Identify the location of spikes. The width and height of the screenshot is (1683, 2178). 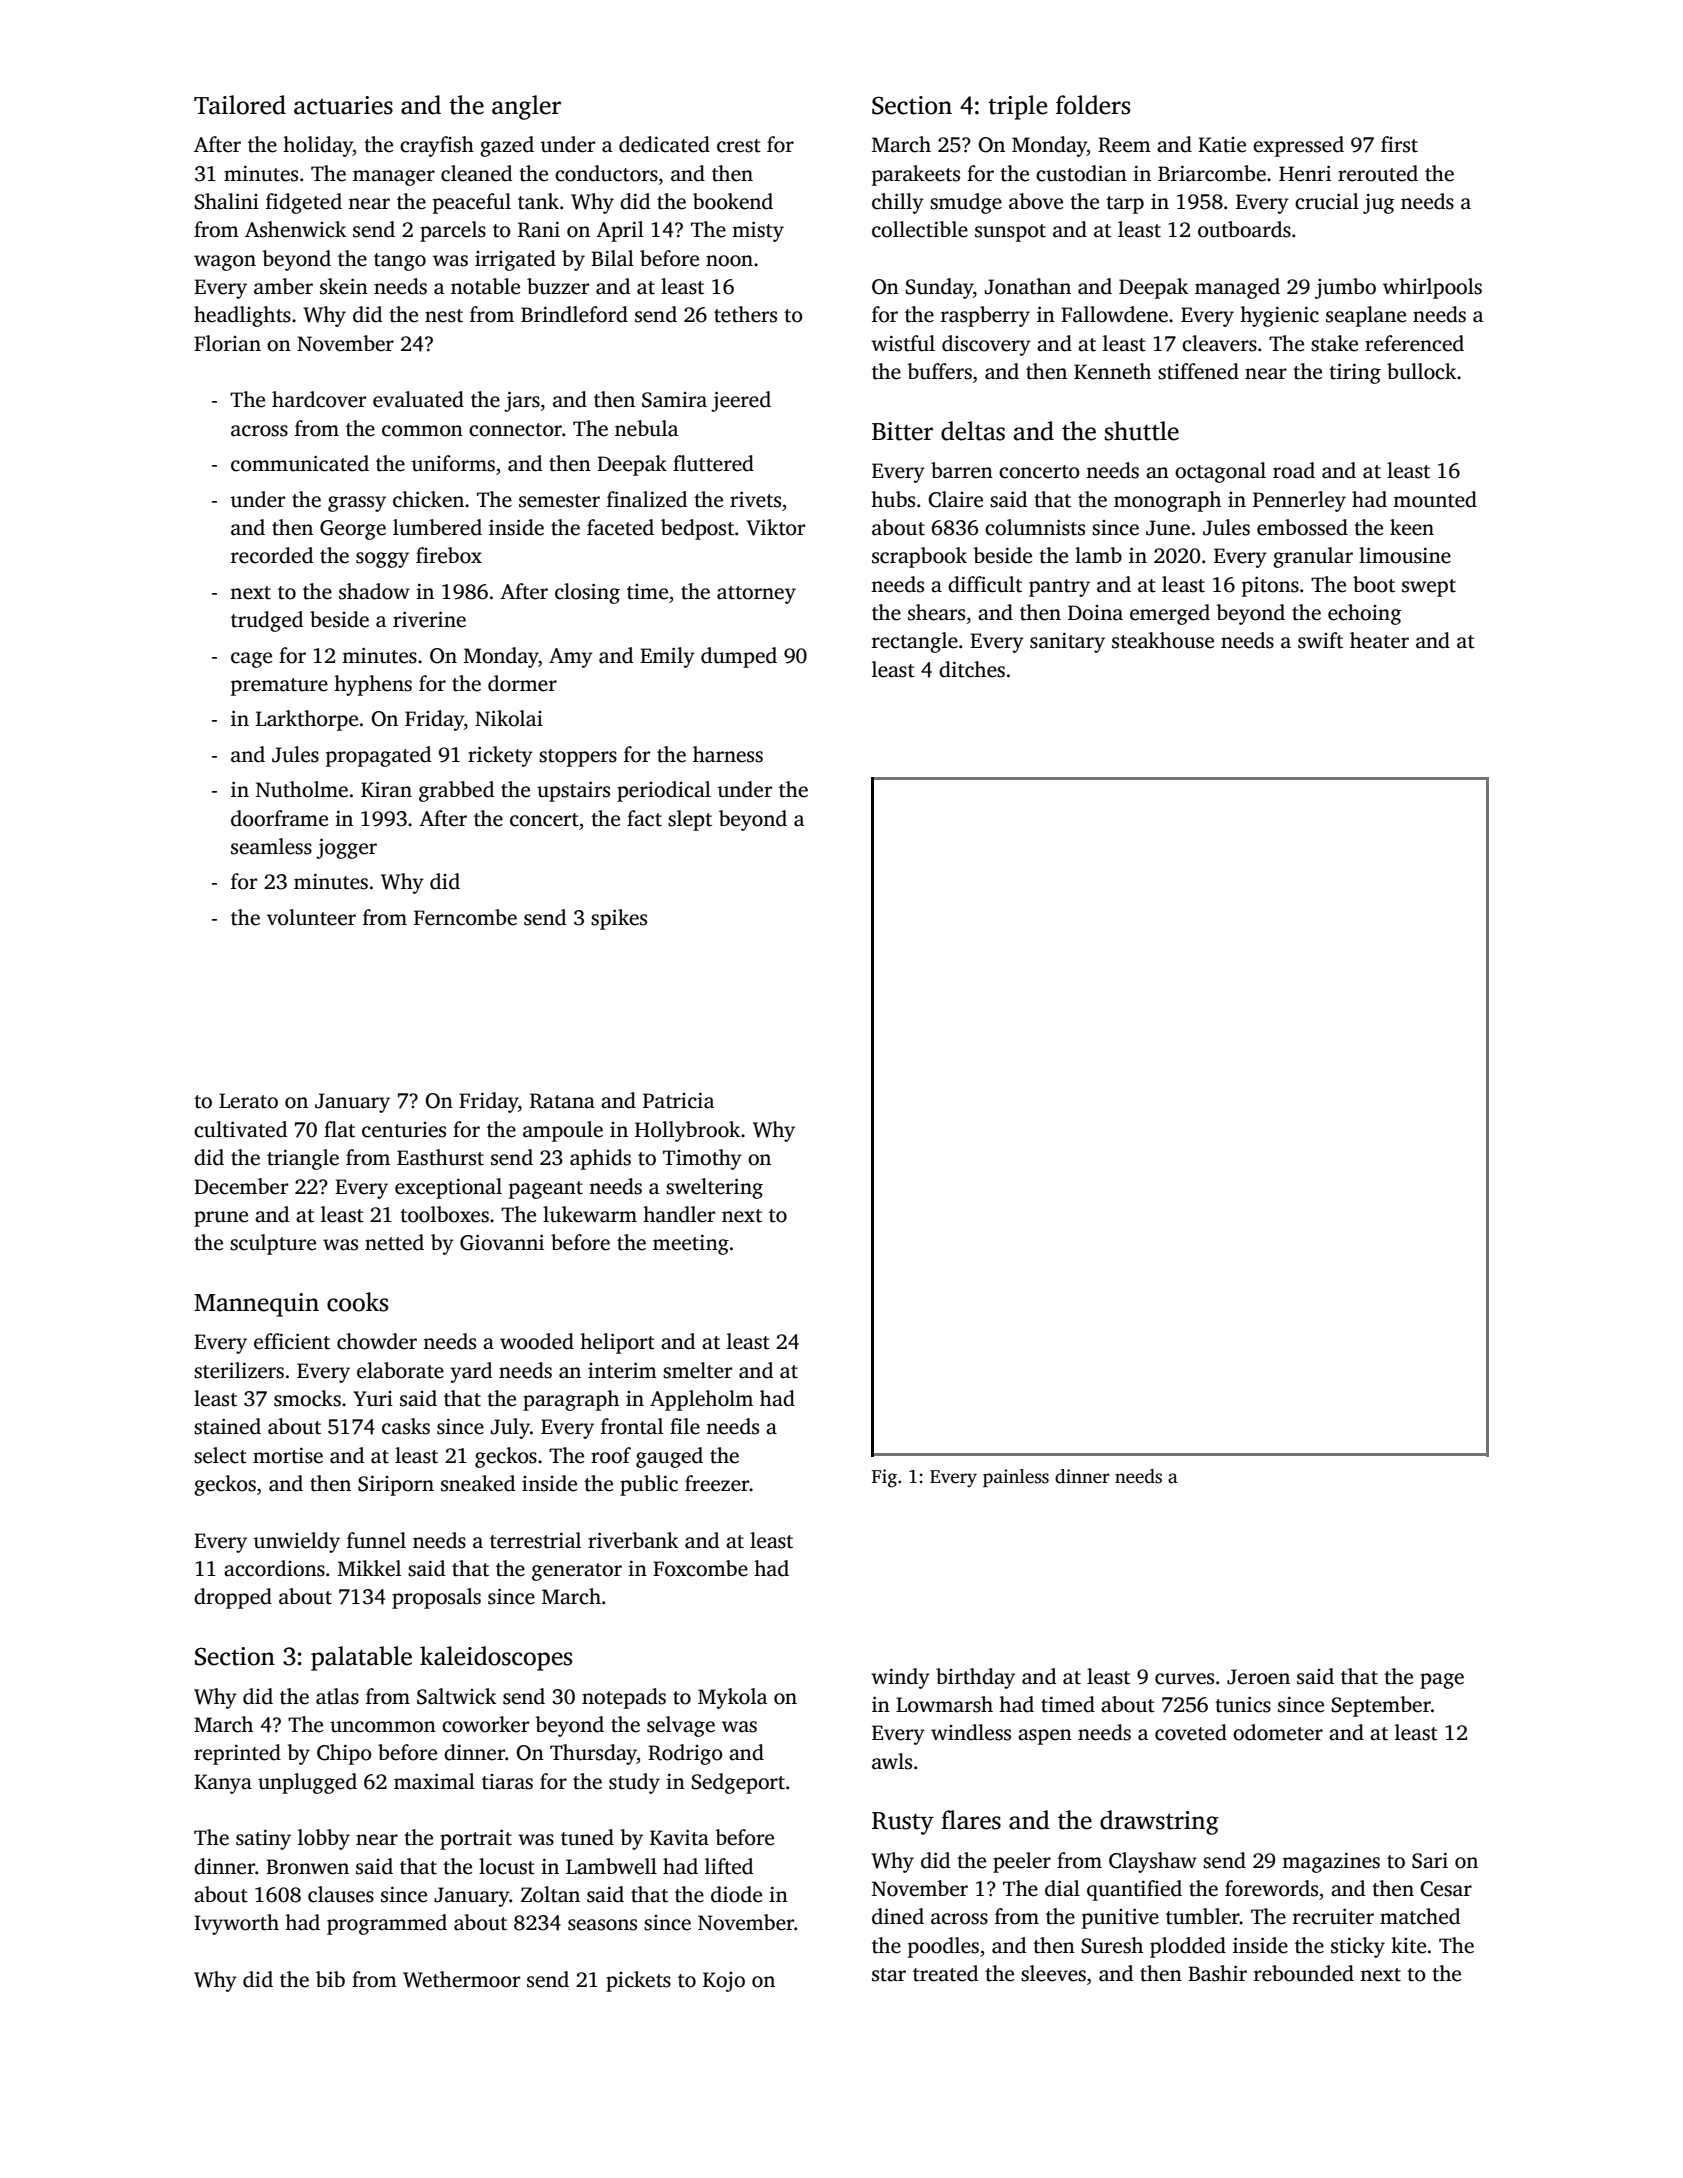
(619, 919).
